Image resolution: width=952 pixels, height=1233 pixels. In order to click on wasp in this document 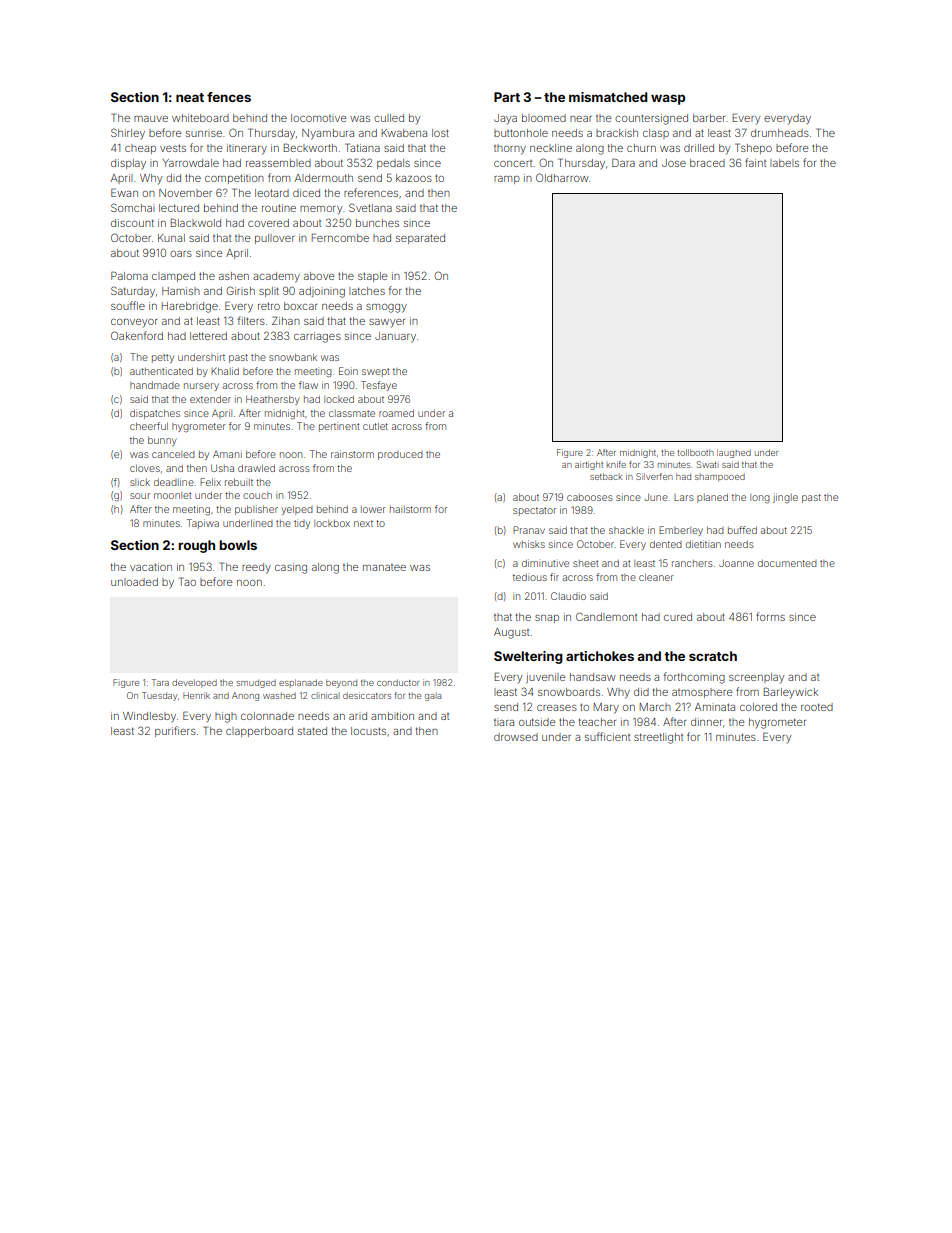, I will do `click(668, 99)`.
